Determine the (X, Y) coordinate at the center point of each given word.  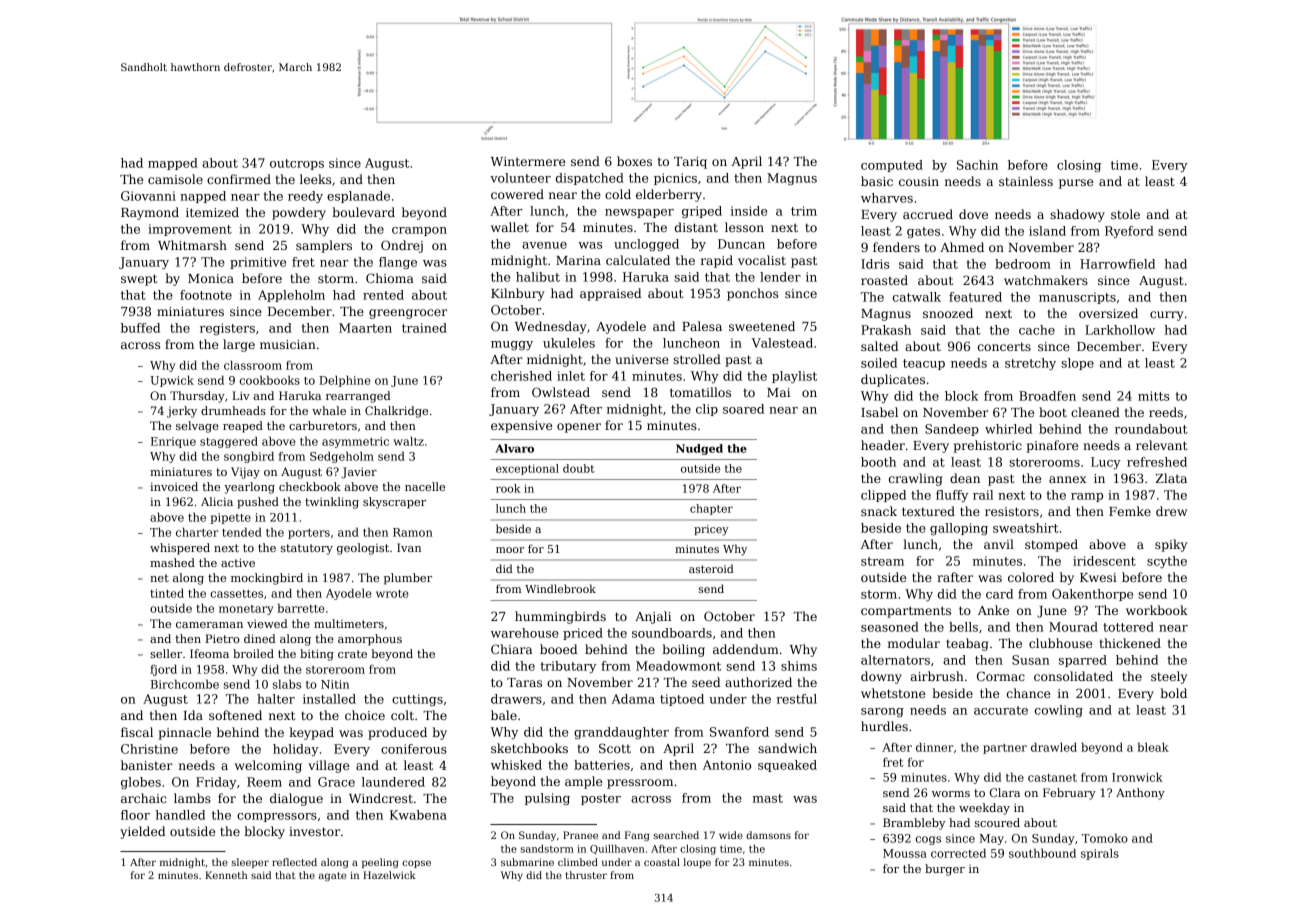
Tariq (690, 163)
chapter (711, 509)
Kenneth (226, 875)
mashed (172, 562)
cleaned (1095, 412)
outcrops (297, 164)
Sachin (977, 165)
